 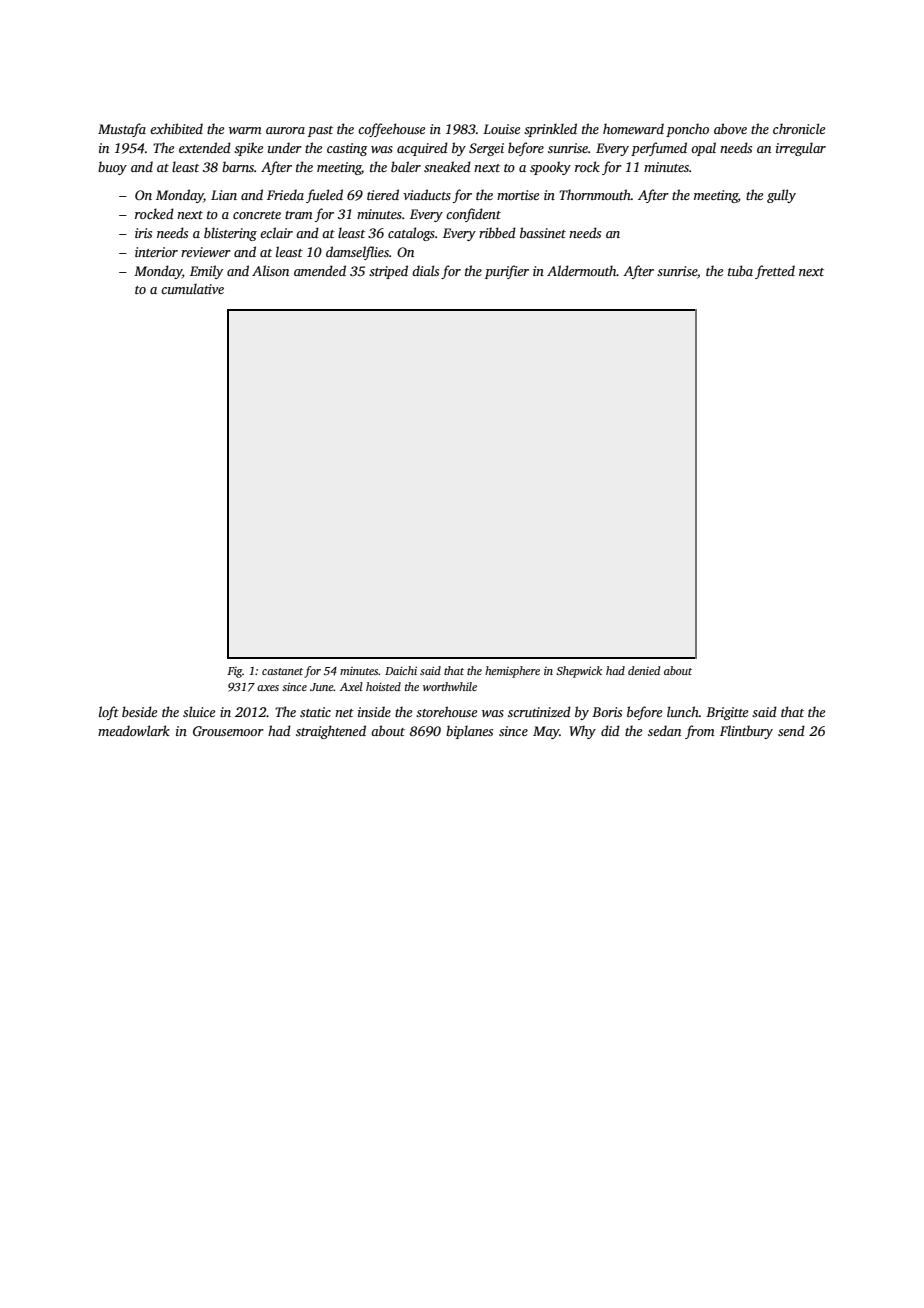 I want to click on Fig, so click(x=235, y=672).
